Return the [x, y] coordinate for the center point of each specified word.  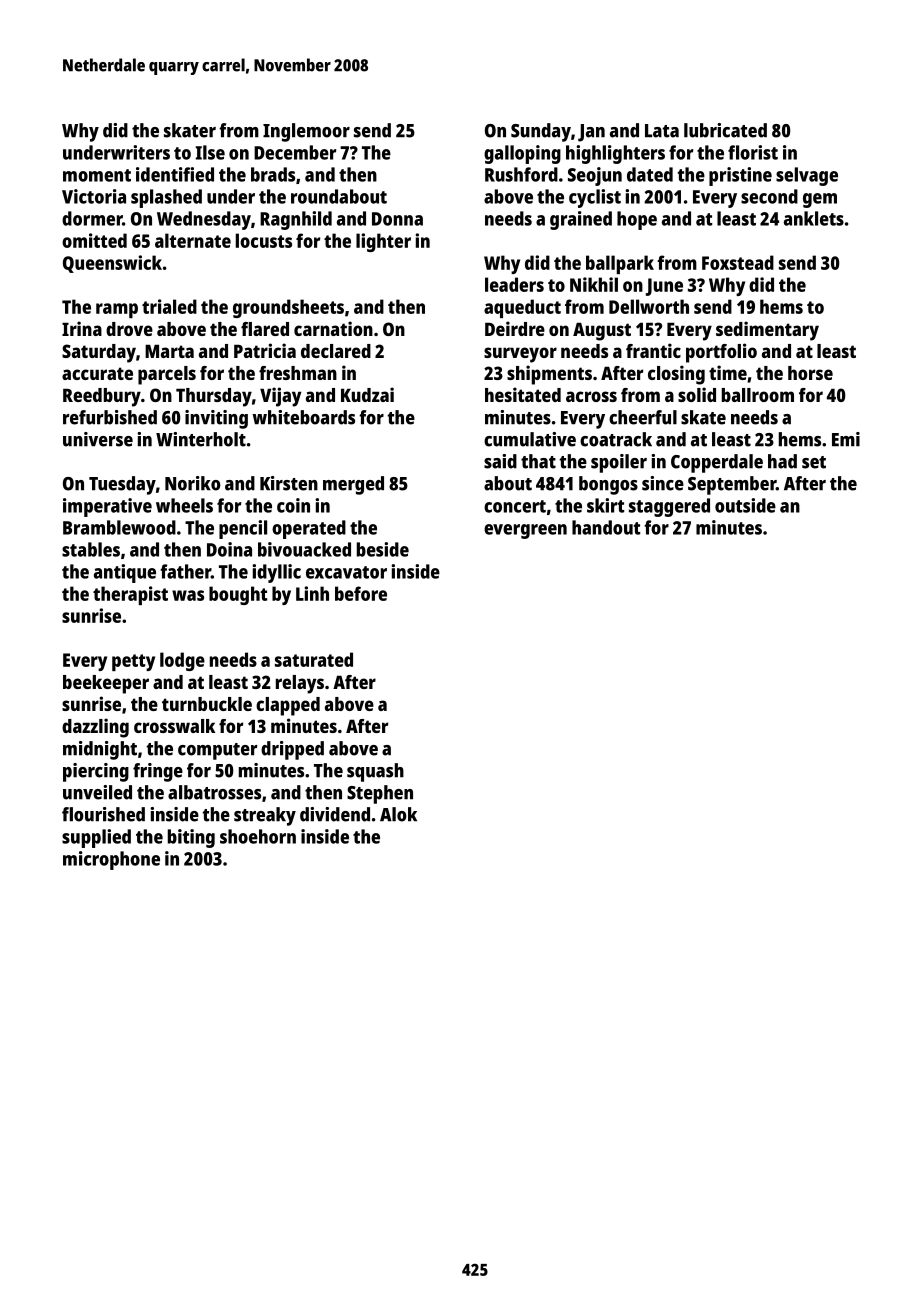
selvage [807, 176]
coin [293, 505]
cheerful [643, 417]
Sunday [541, 132]
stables [91, 549]
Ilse [210, 152]
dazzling [95, 728]
